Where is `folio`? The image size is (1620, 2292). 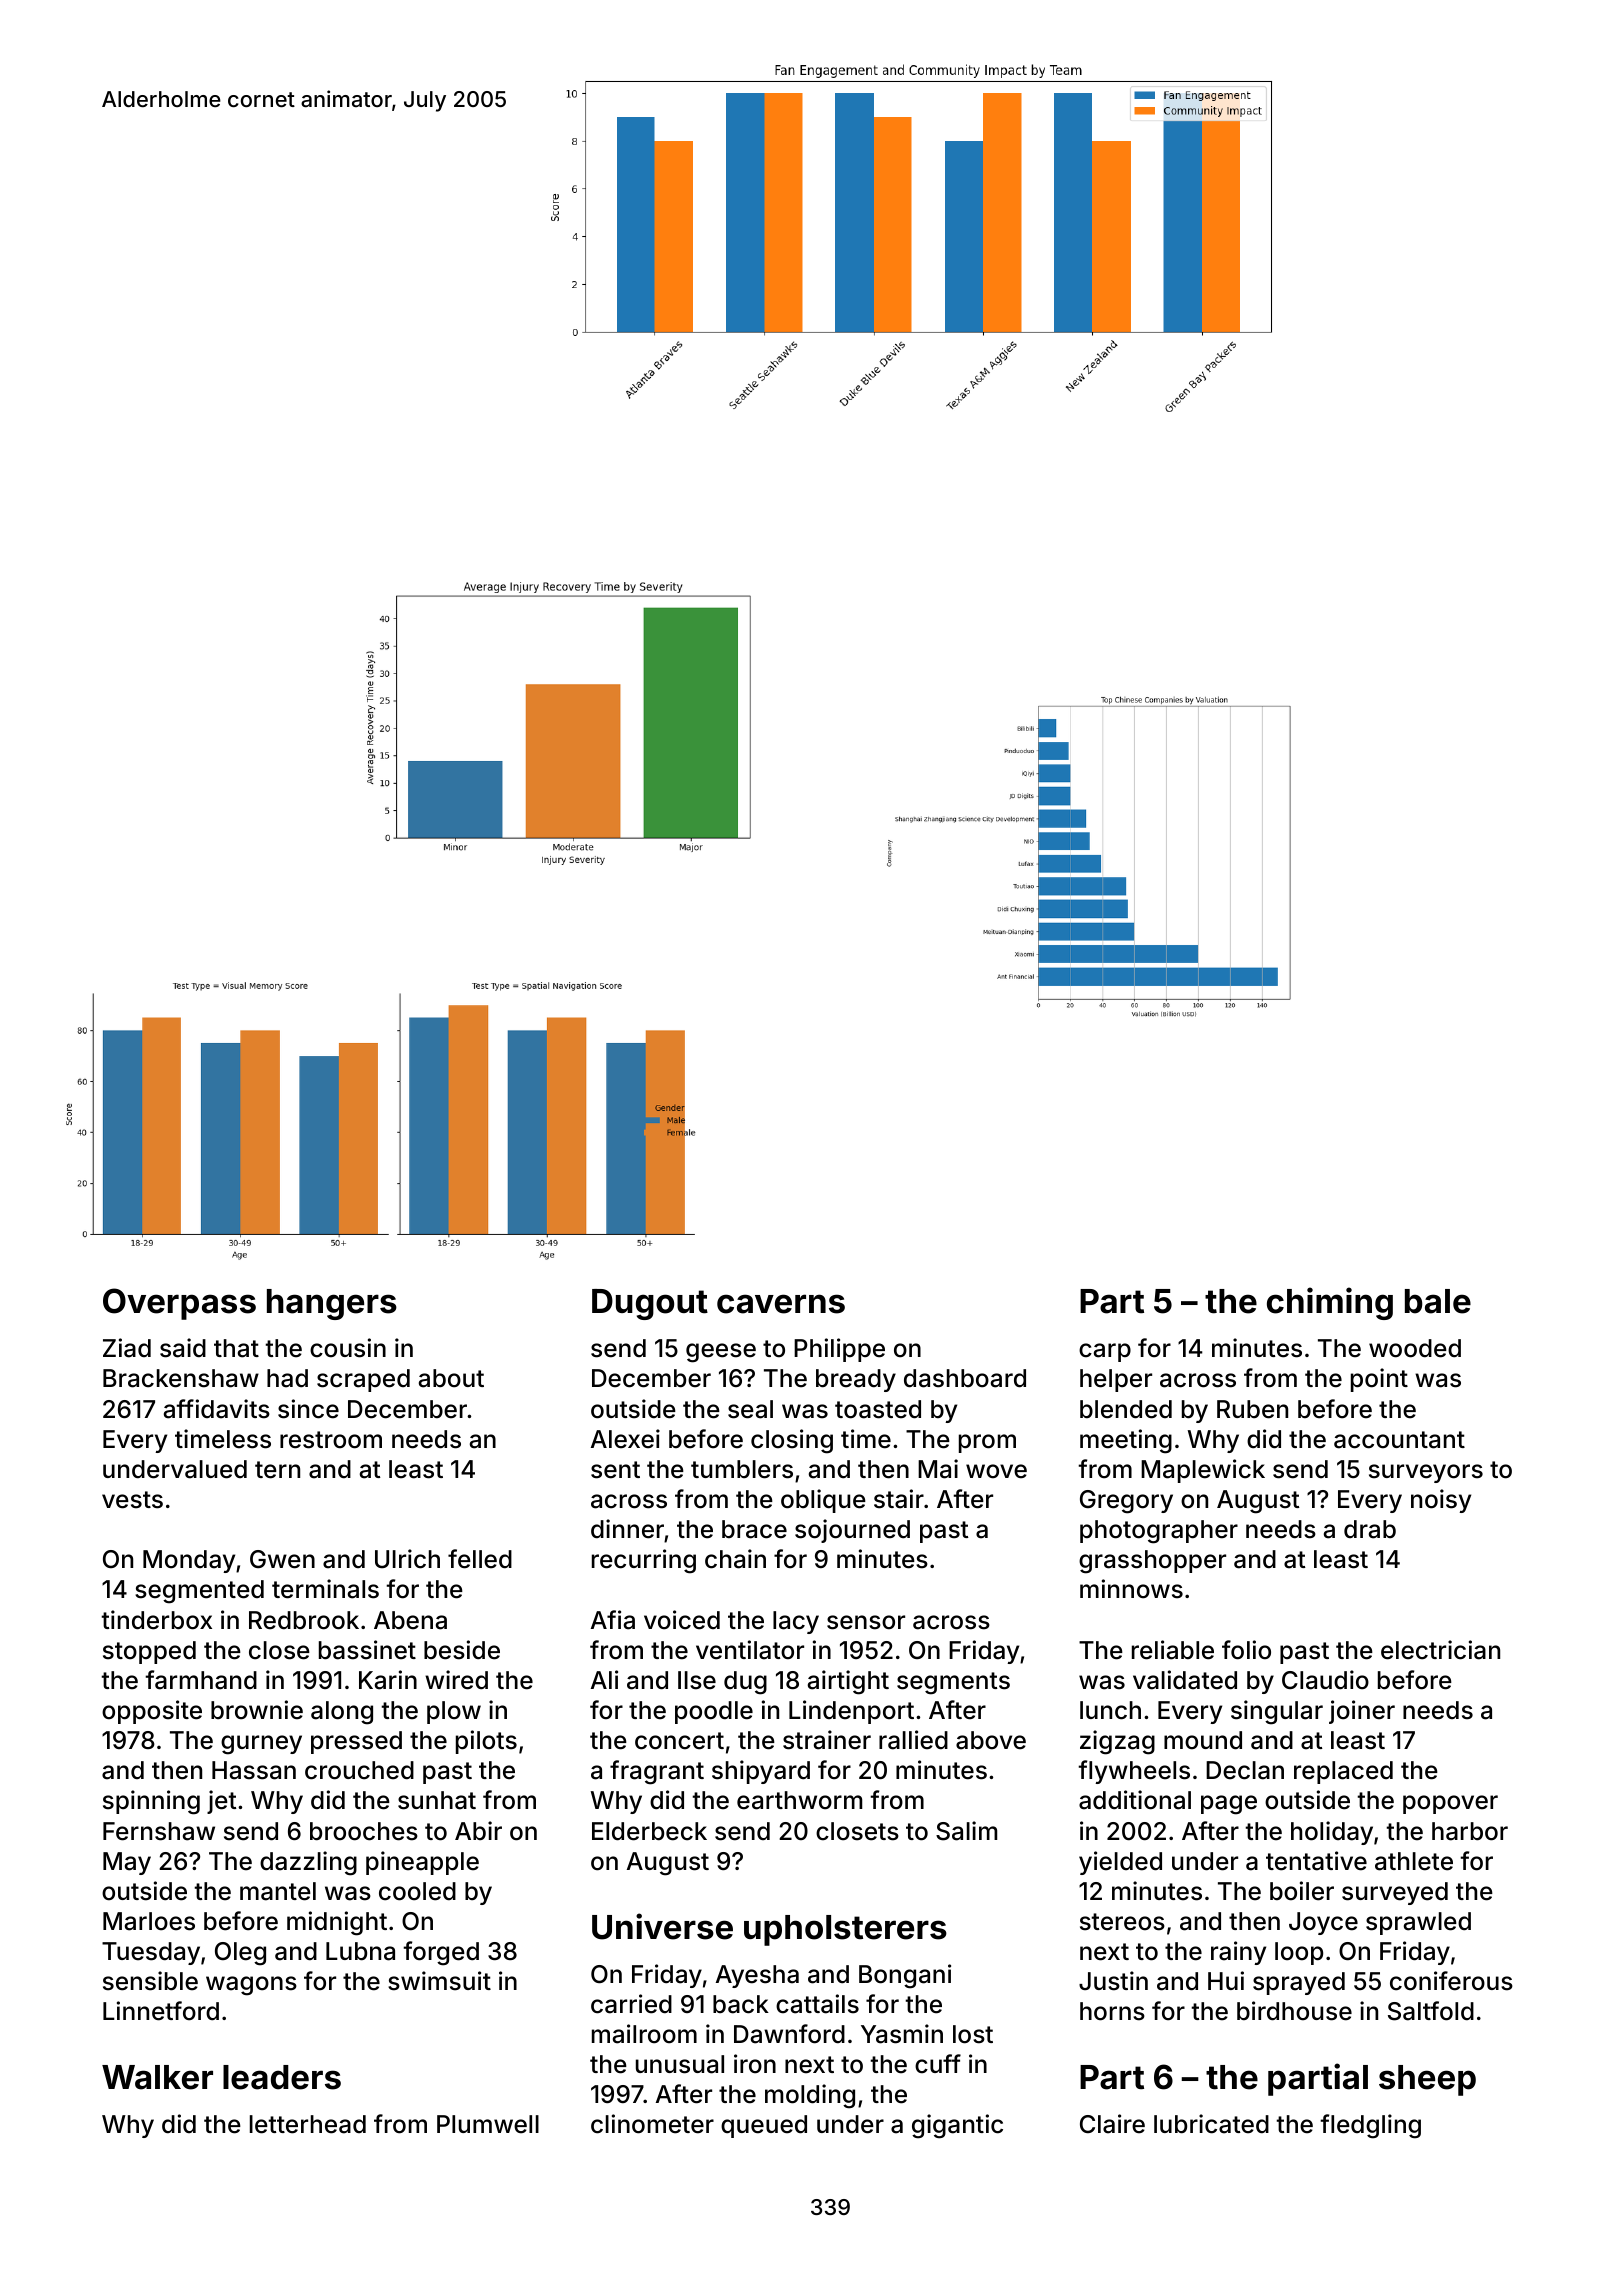 folio is located at coordinates (1246, 1650).
